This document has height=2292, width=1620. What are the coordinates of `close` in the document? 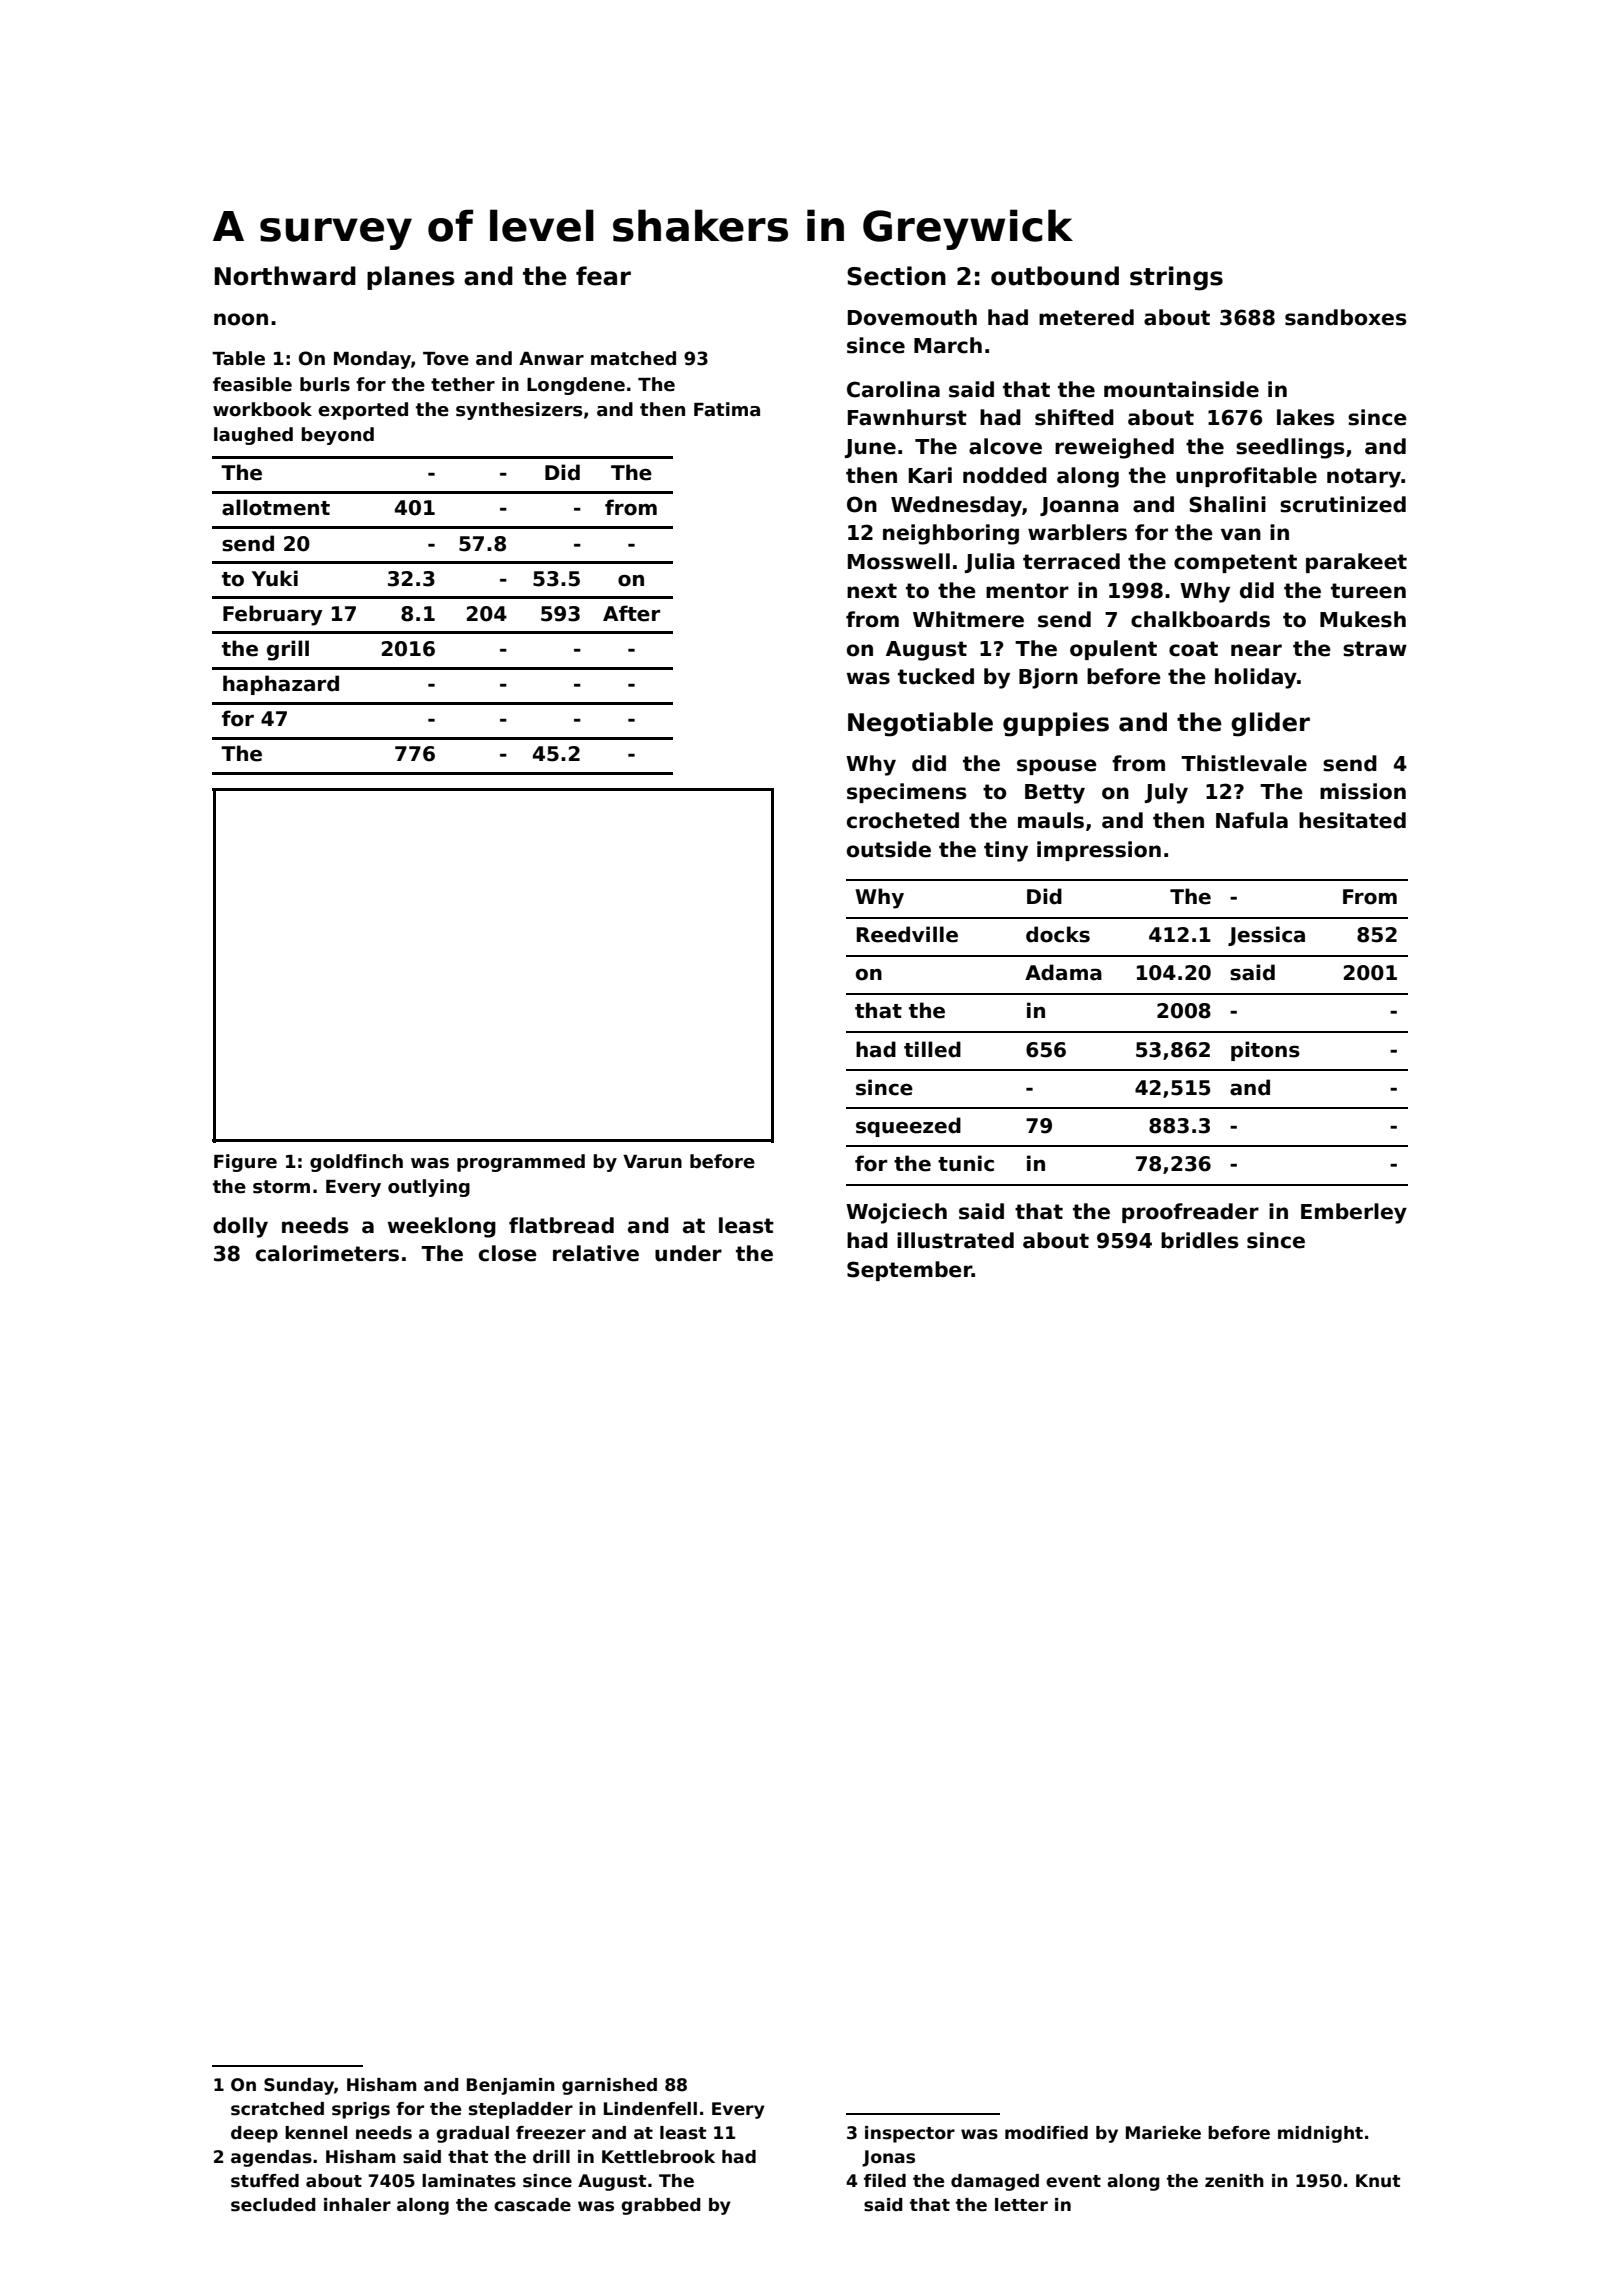 It's located at (508, 1253).
